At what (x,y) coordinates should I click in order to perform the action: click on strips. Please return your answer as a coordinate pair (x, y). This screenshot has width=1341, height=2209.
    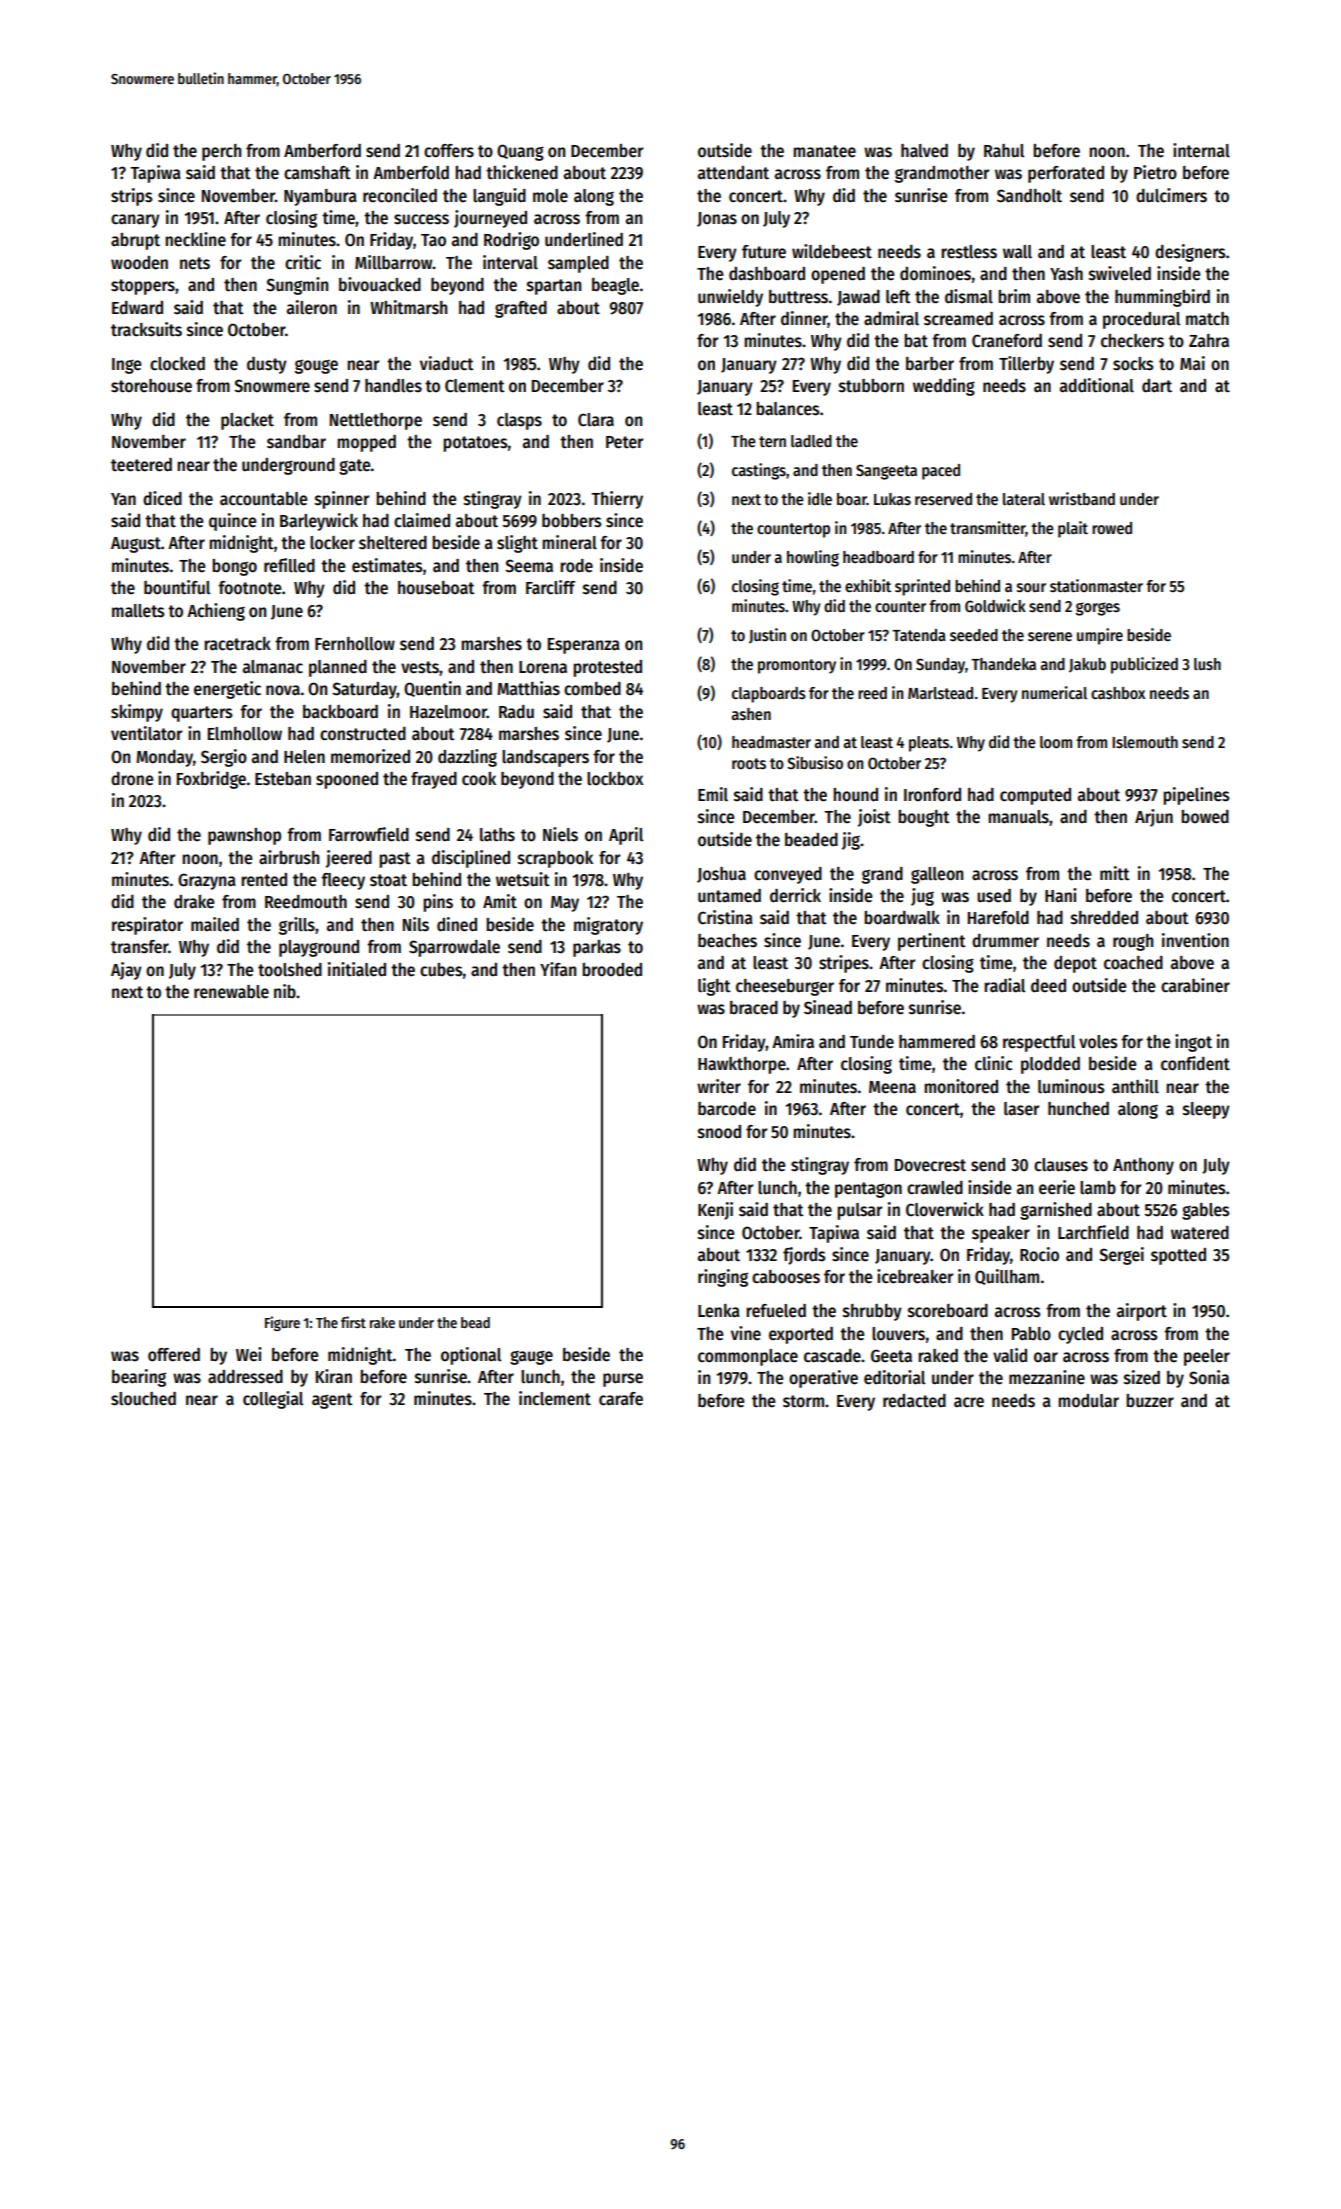
    Looking at the image, I should click on (131, 197).
